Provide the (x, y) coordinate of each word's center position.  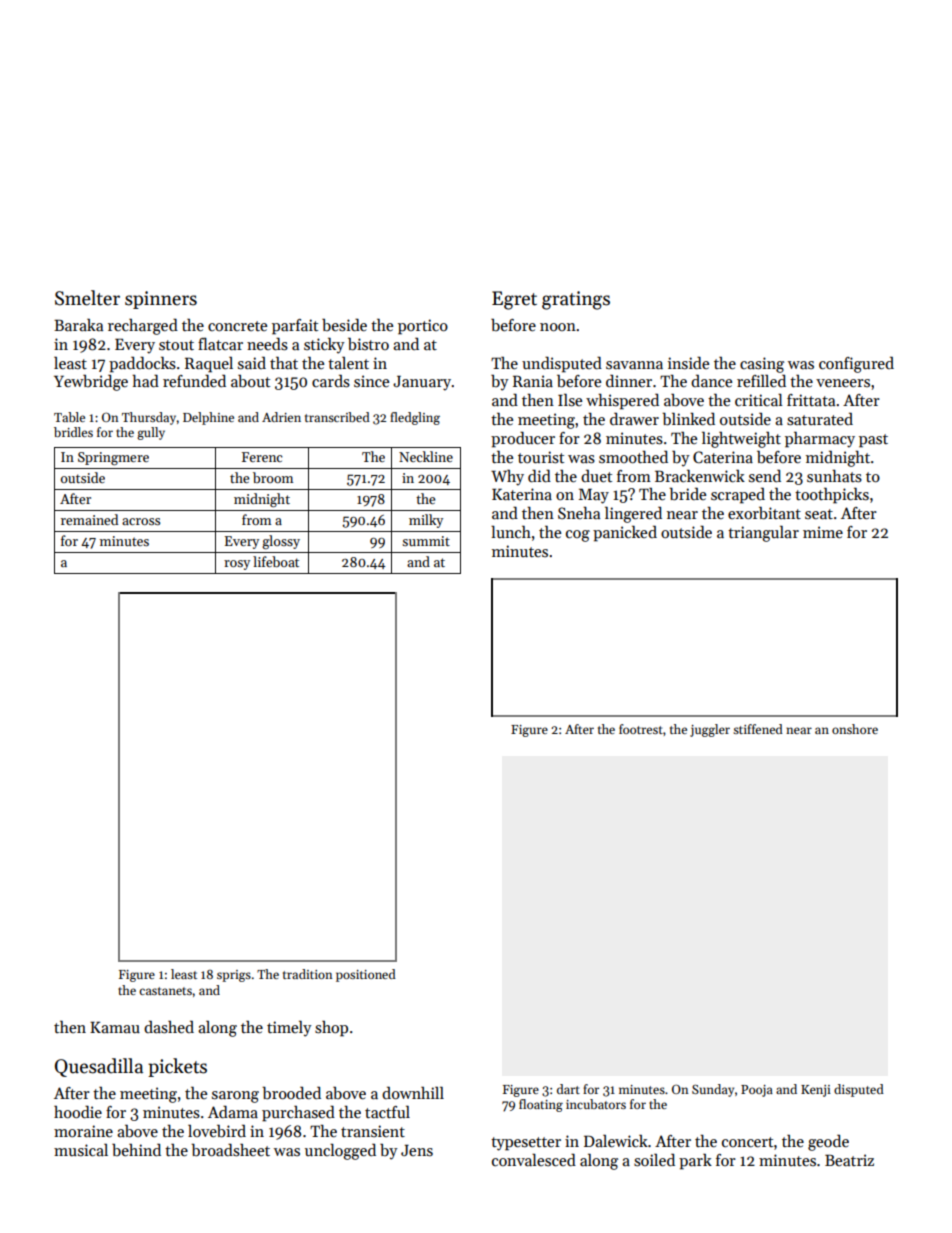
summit (426, 541)
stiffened (758, 729)
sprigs (234, 976)
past (873, 441)
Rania (533, 381)
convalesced (534, 1159)
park (695, 1161)
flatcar (220, 343)
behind (136, 1149)
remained (89, 519)
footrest (641, 729)
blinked (688, 419)
